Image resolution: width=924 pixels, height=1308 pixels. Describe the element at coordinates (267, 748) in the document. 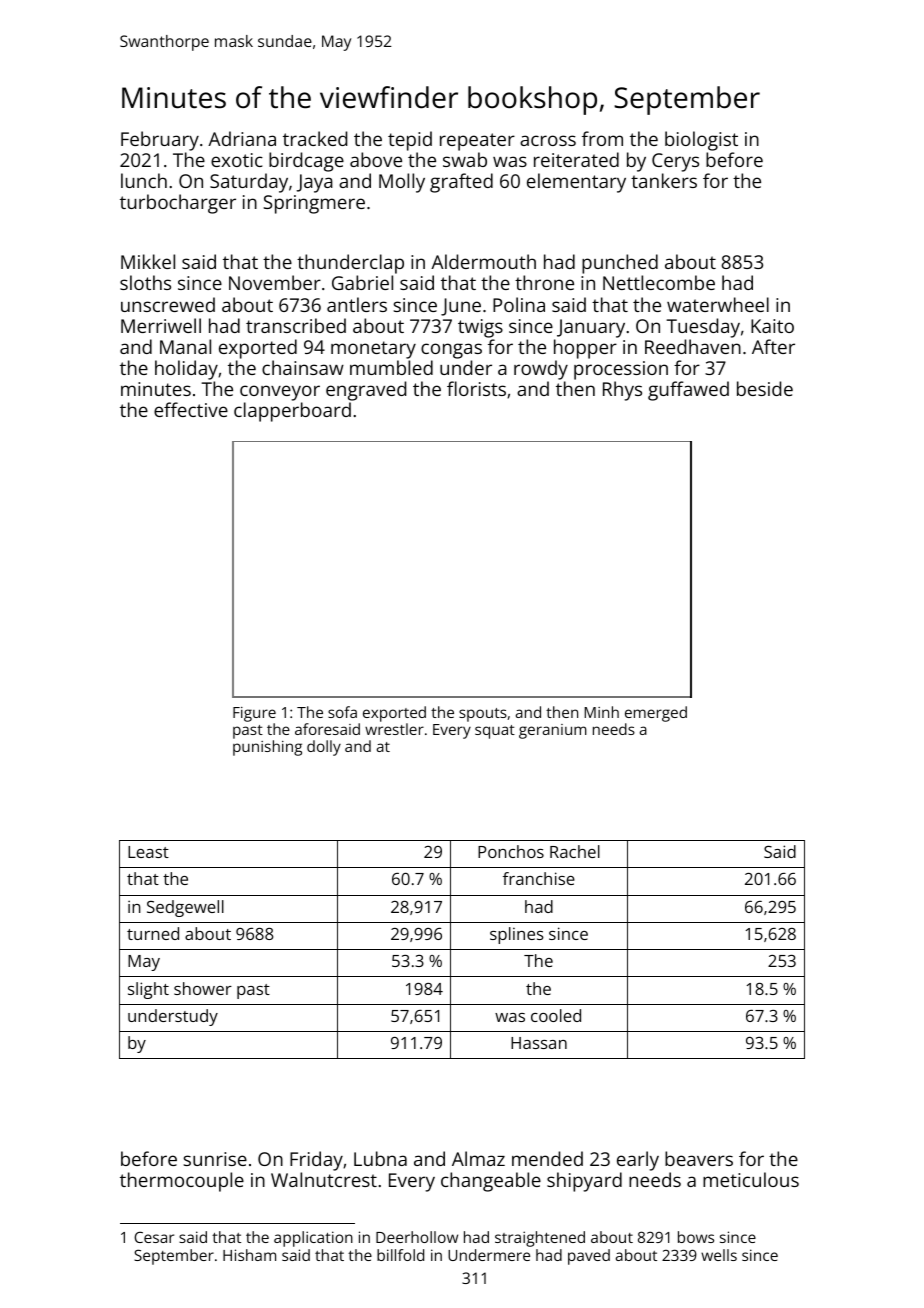

I see `punishing` at that location.
